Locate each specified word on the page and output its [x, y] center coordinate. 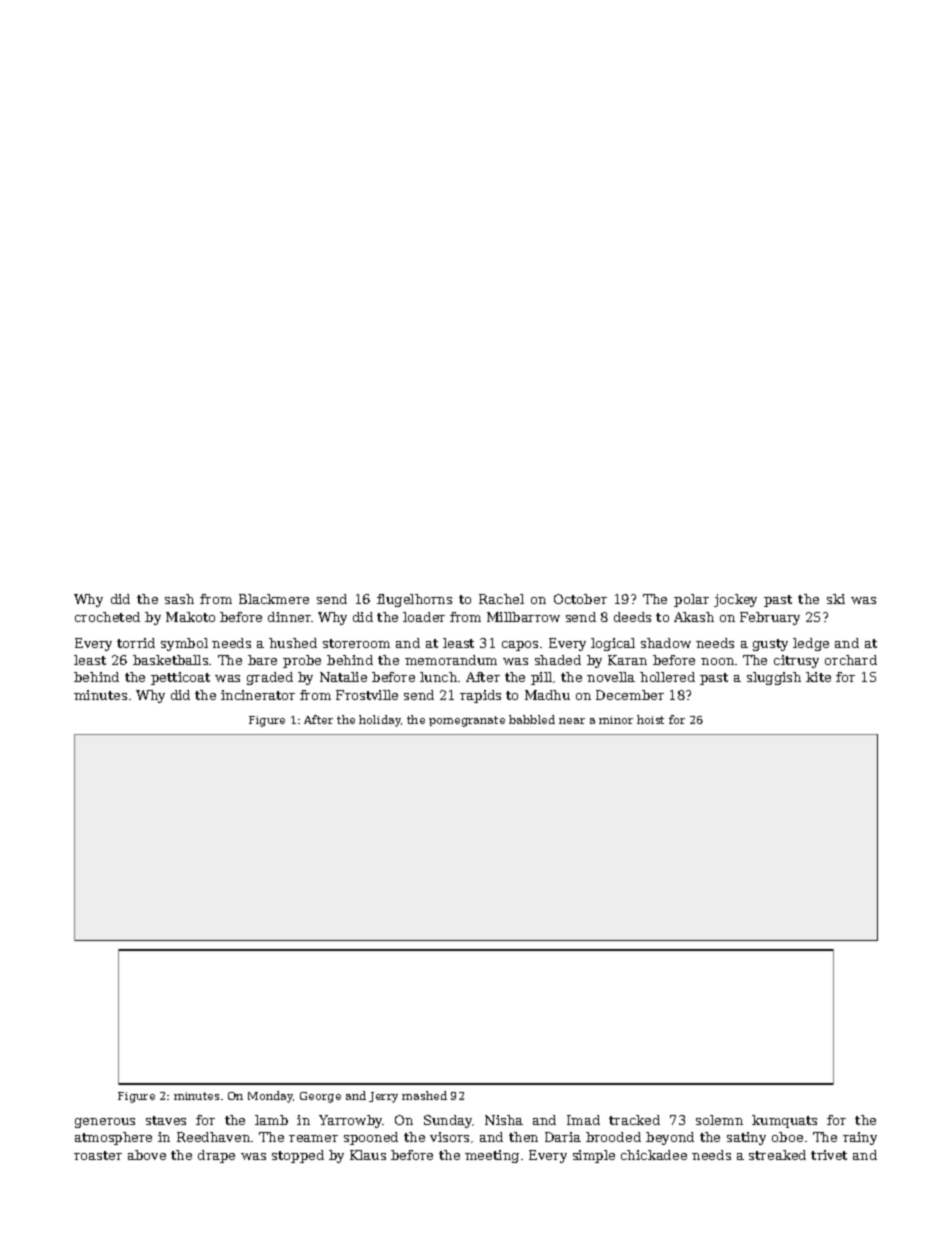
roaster [98, 1155]
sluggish [774, 678]
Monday [271, 1097]
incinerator [258, 695]
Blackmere [274, 599]
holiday [380, 721]
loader [424, 617]
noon [717, 661]
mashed [424, 1095]
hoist [650, 719]
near [572, 721]
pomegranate [467, 721]
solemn [719, 1120]
